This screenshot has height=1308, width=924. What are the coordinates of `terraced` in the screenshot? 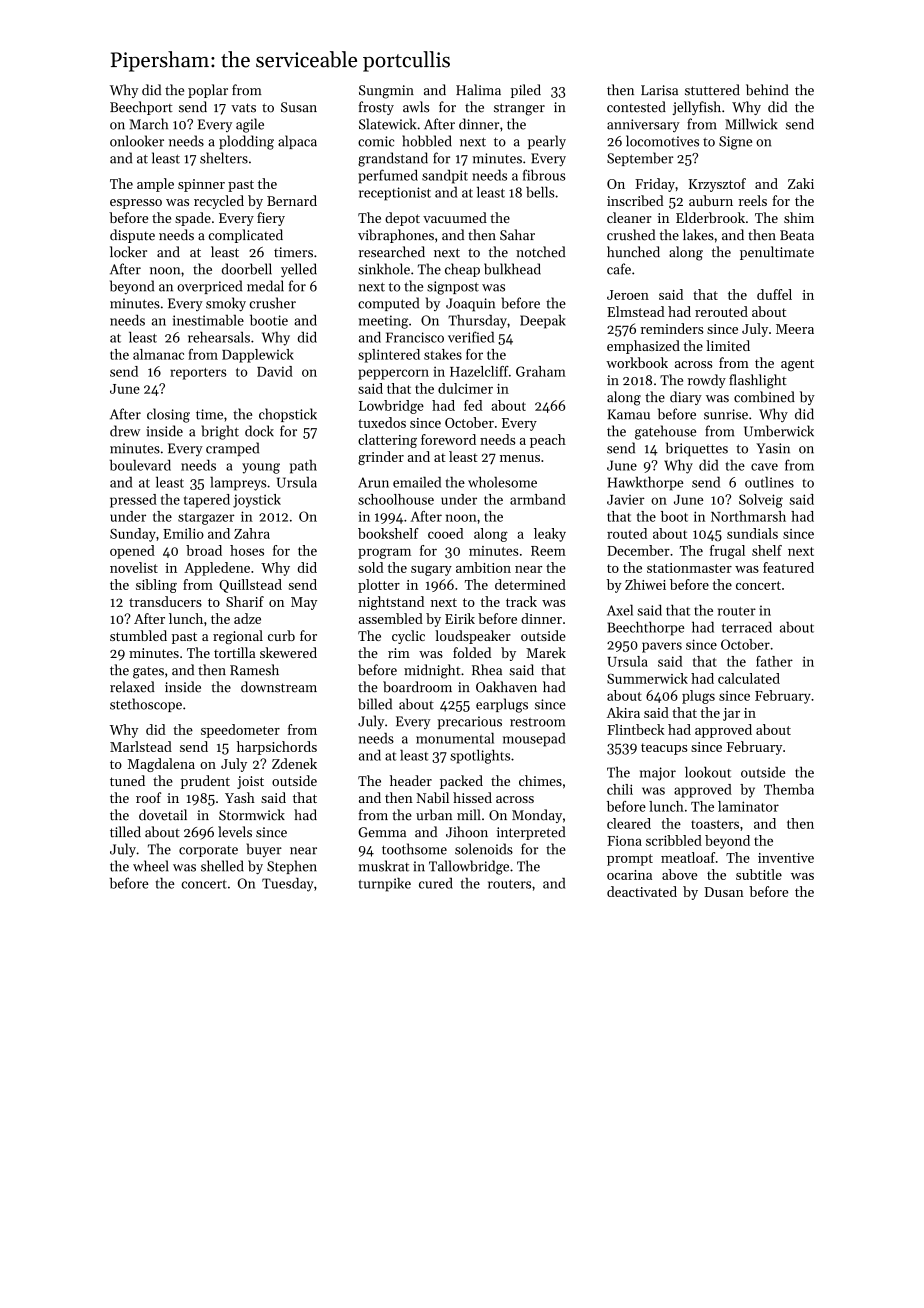 It's located at (747, 627).
